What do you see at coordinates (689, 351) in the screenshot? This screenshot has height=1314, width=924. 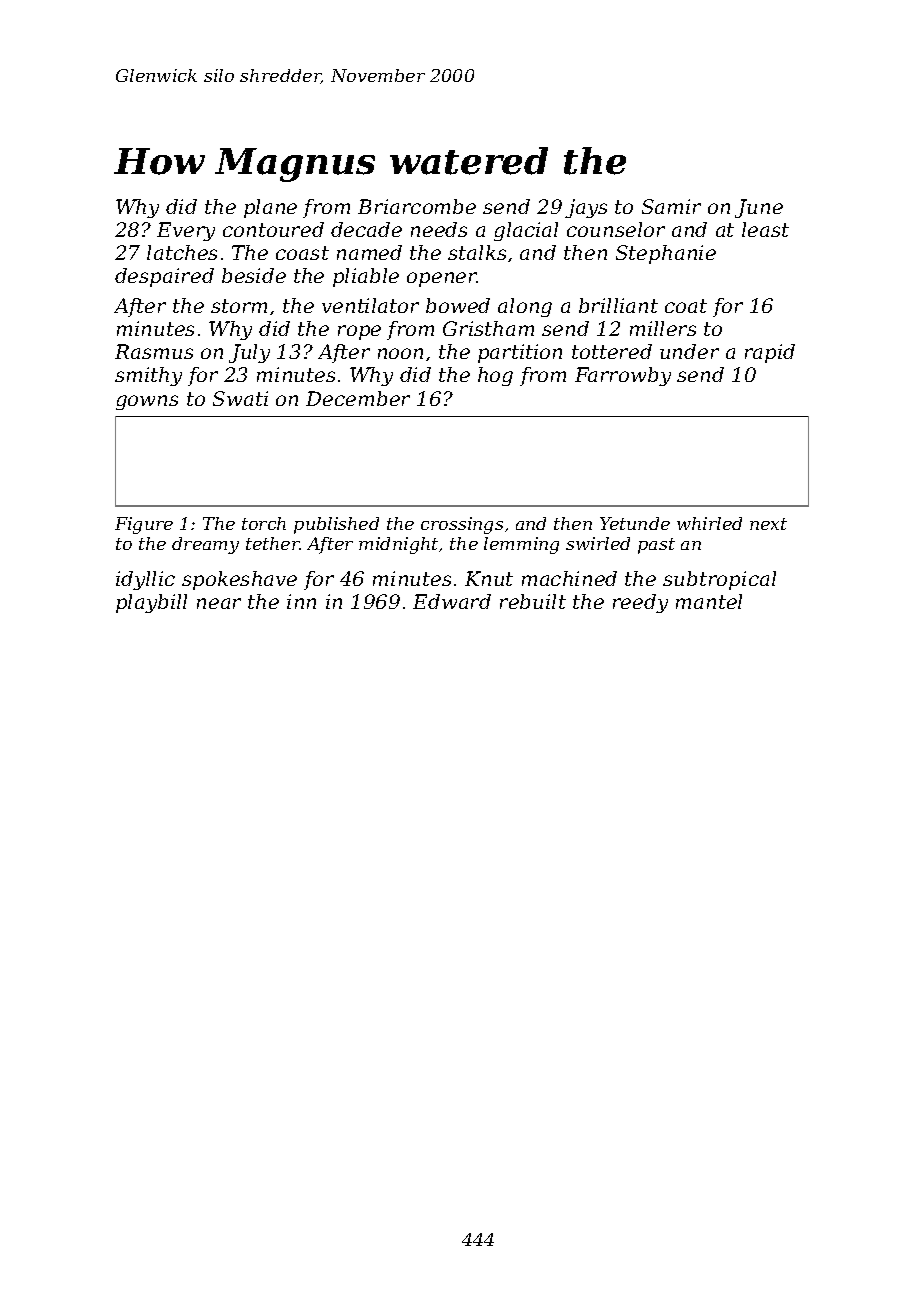 I see `under` at bounding box center [689, 351].
